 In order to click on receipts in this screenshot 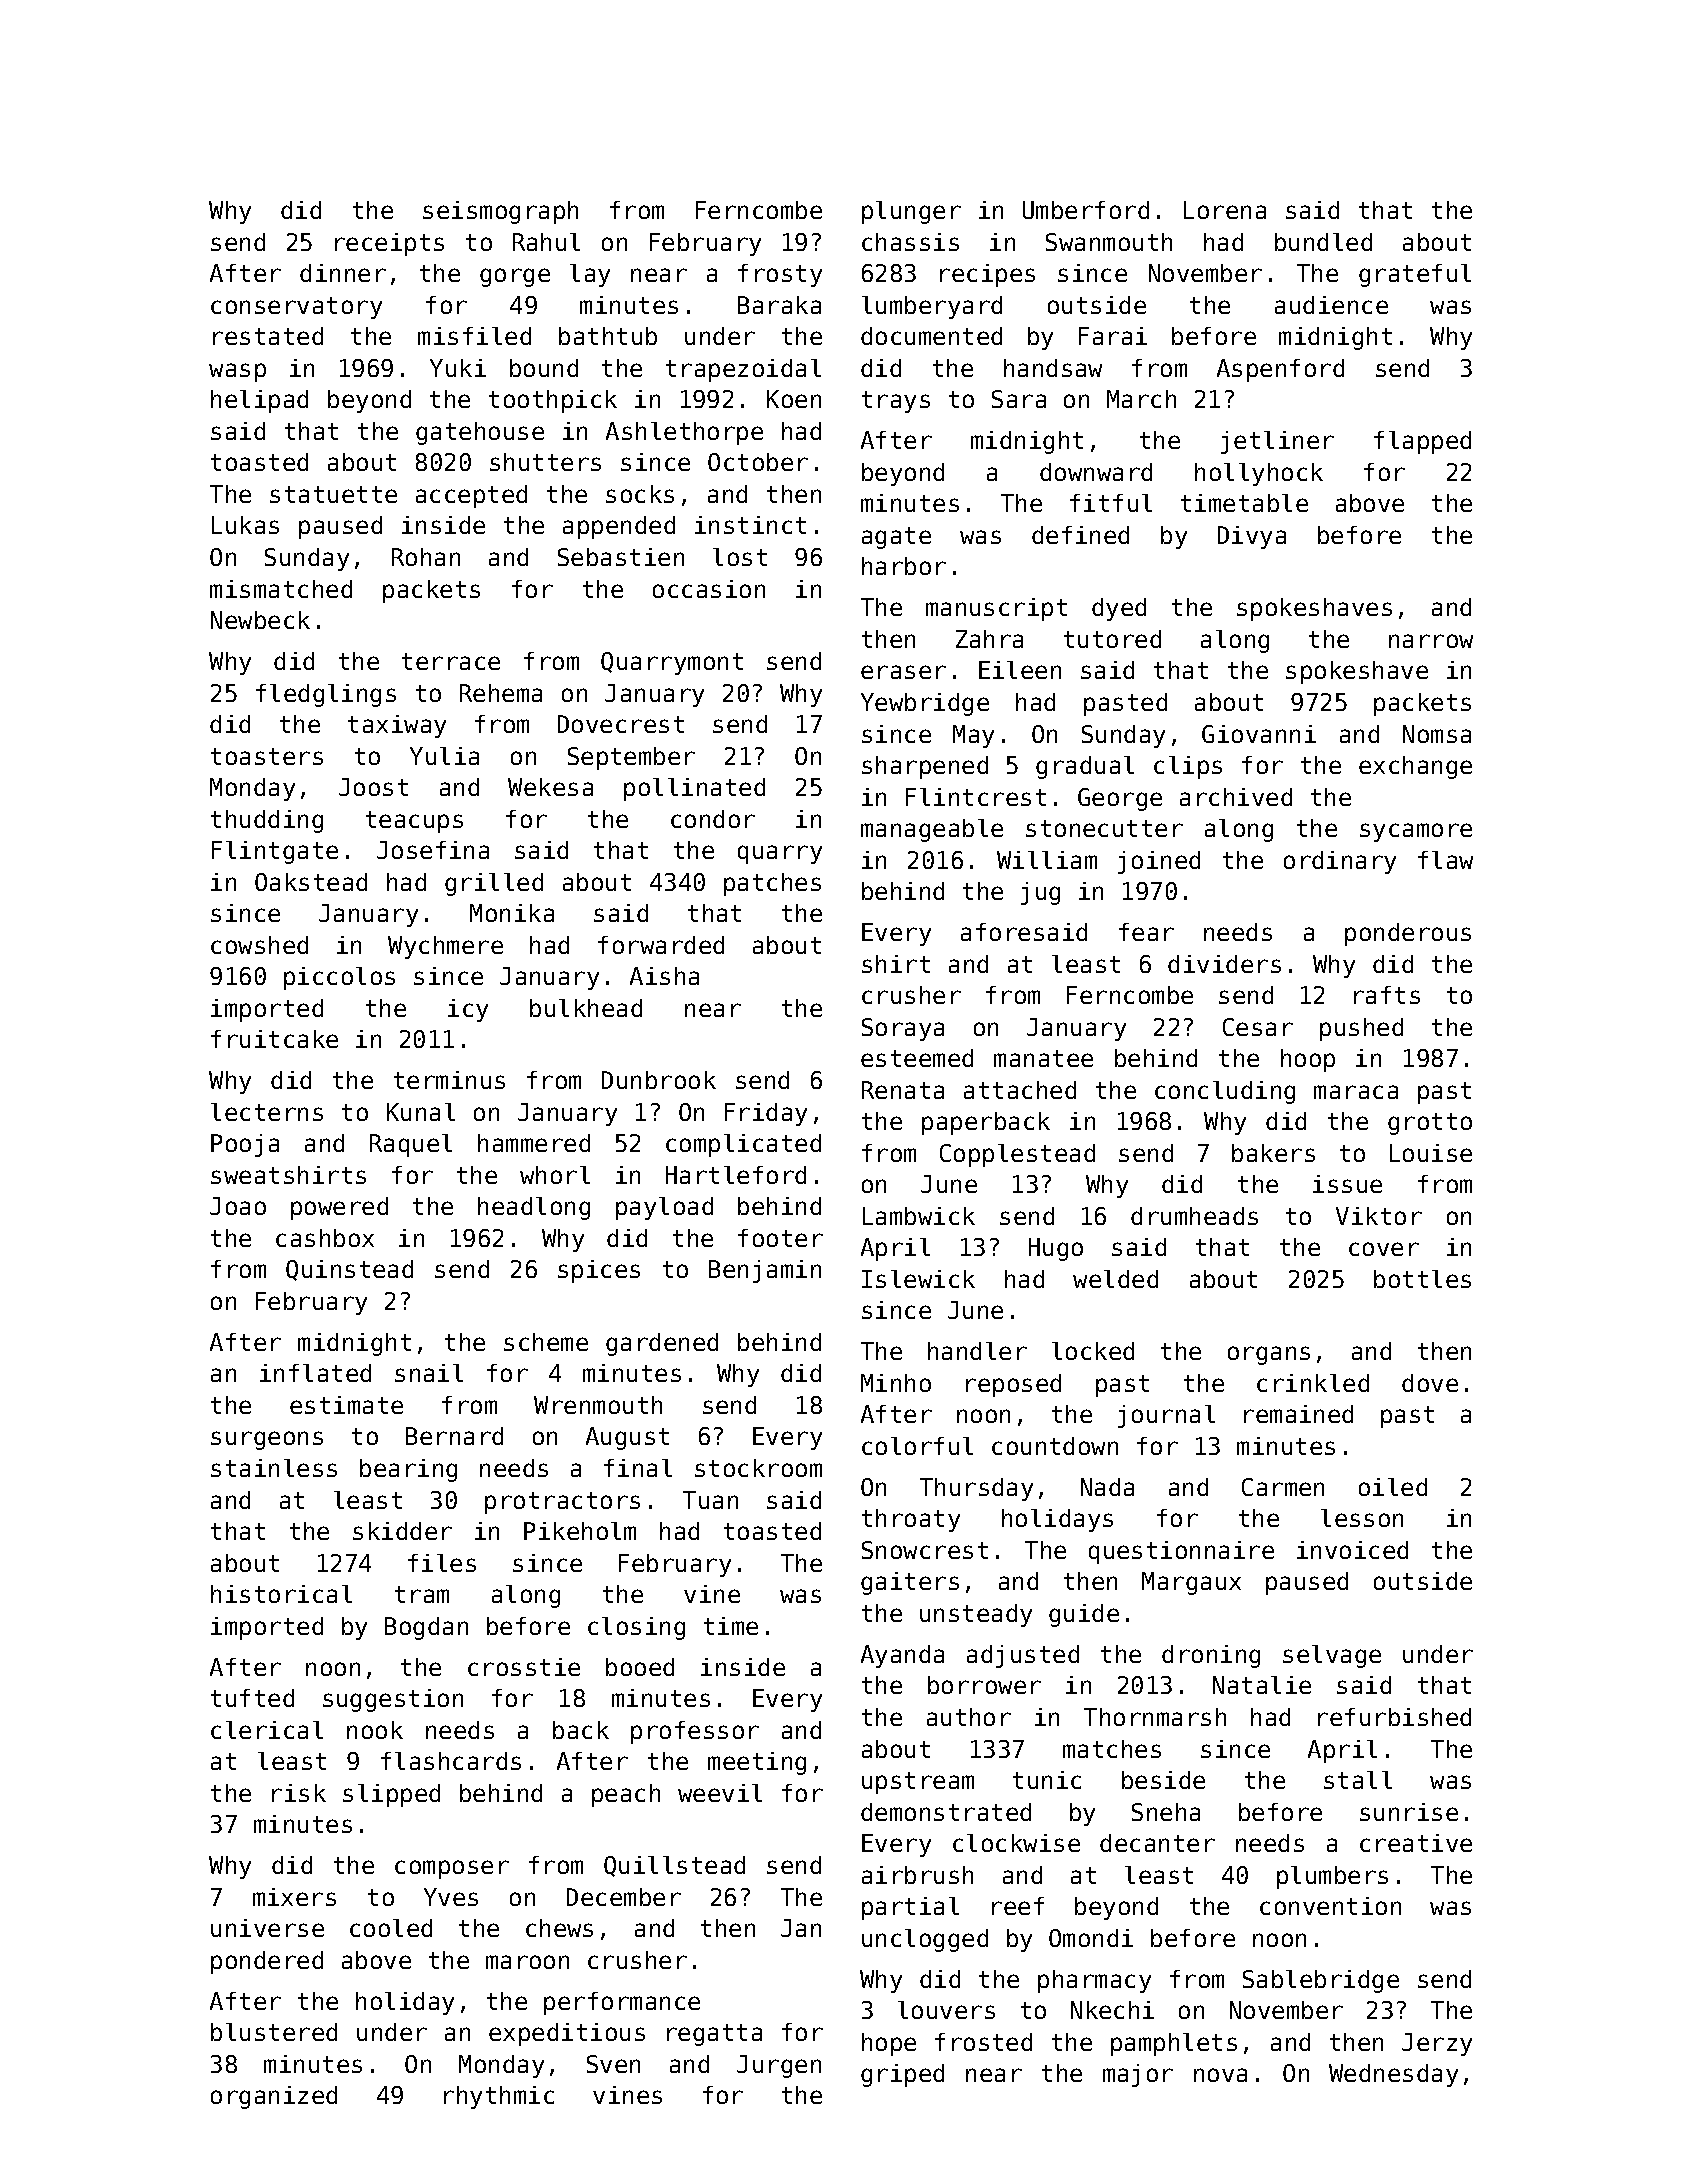, I will do `click(389, 244)`.
